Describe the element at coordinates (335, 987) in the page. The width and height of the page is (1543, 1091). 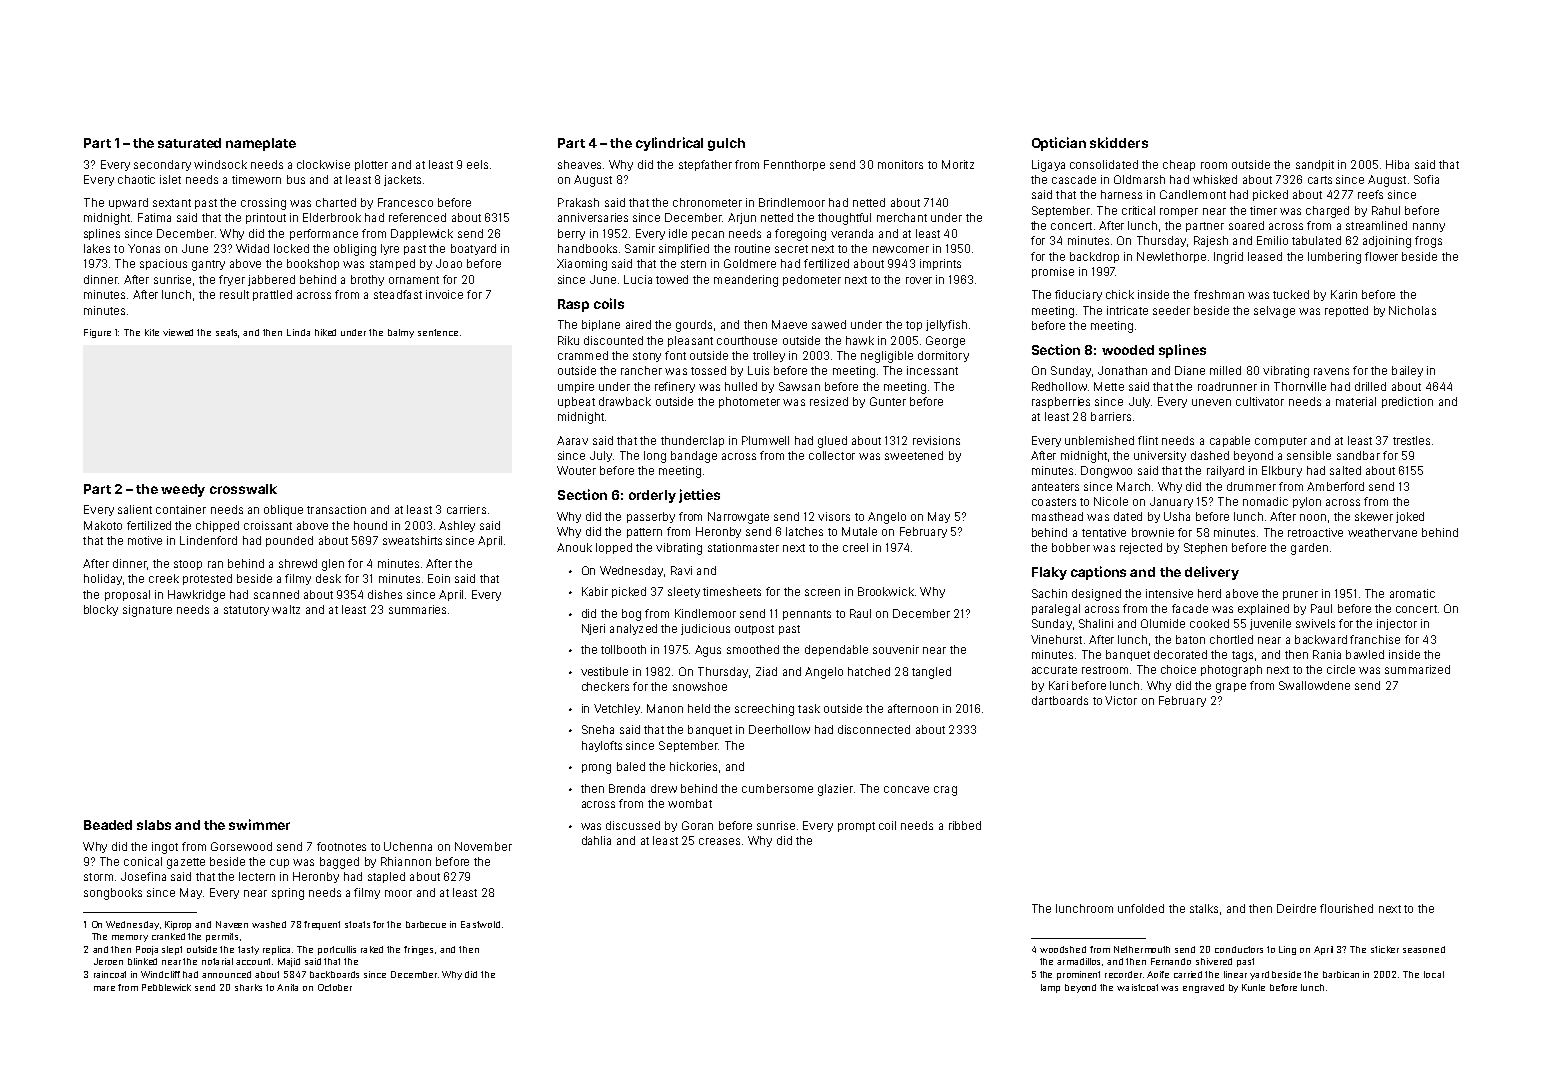
I see `October` at that location.
